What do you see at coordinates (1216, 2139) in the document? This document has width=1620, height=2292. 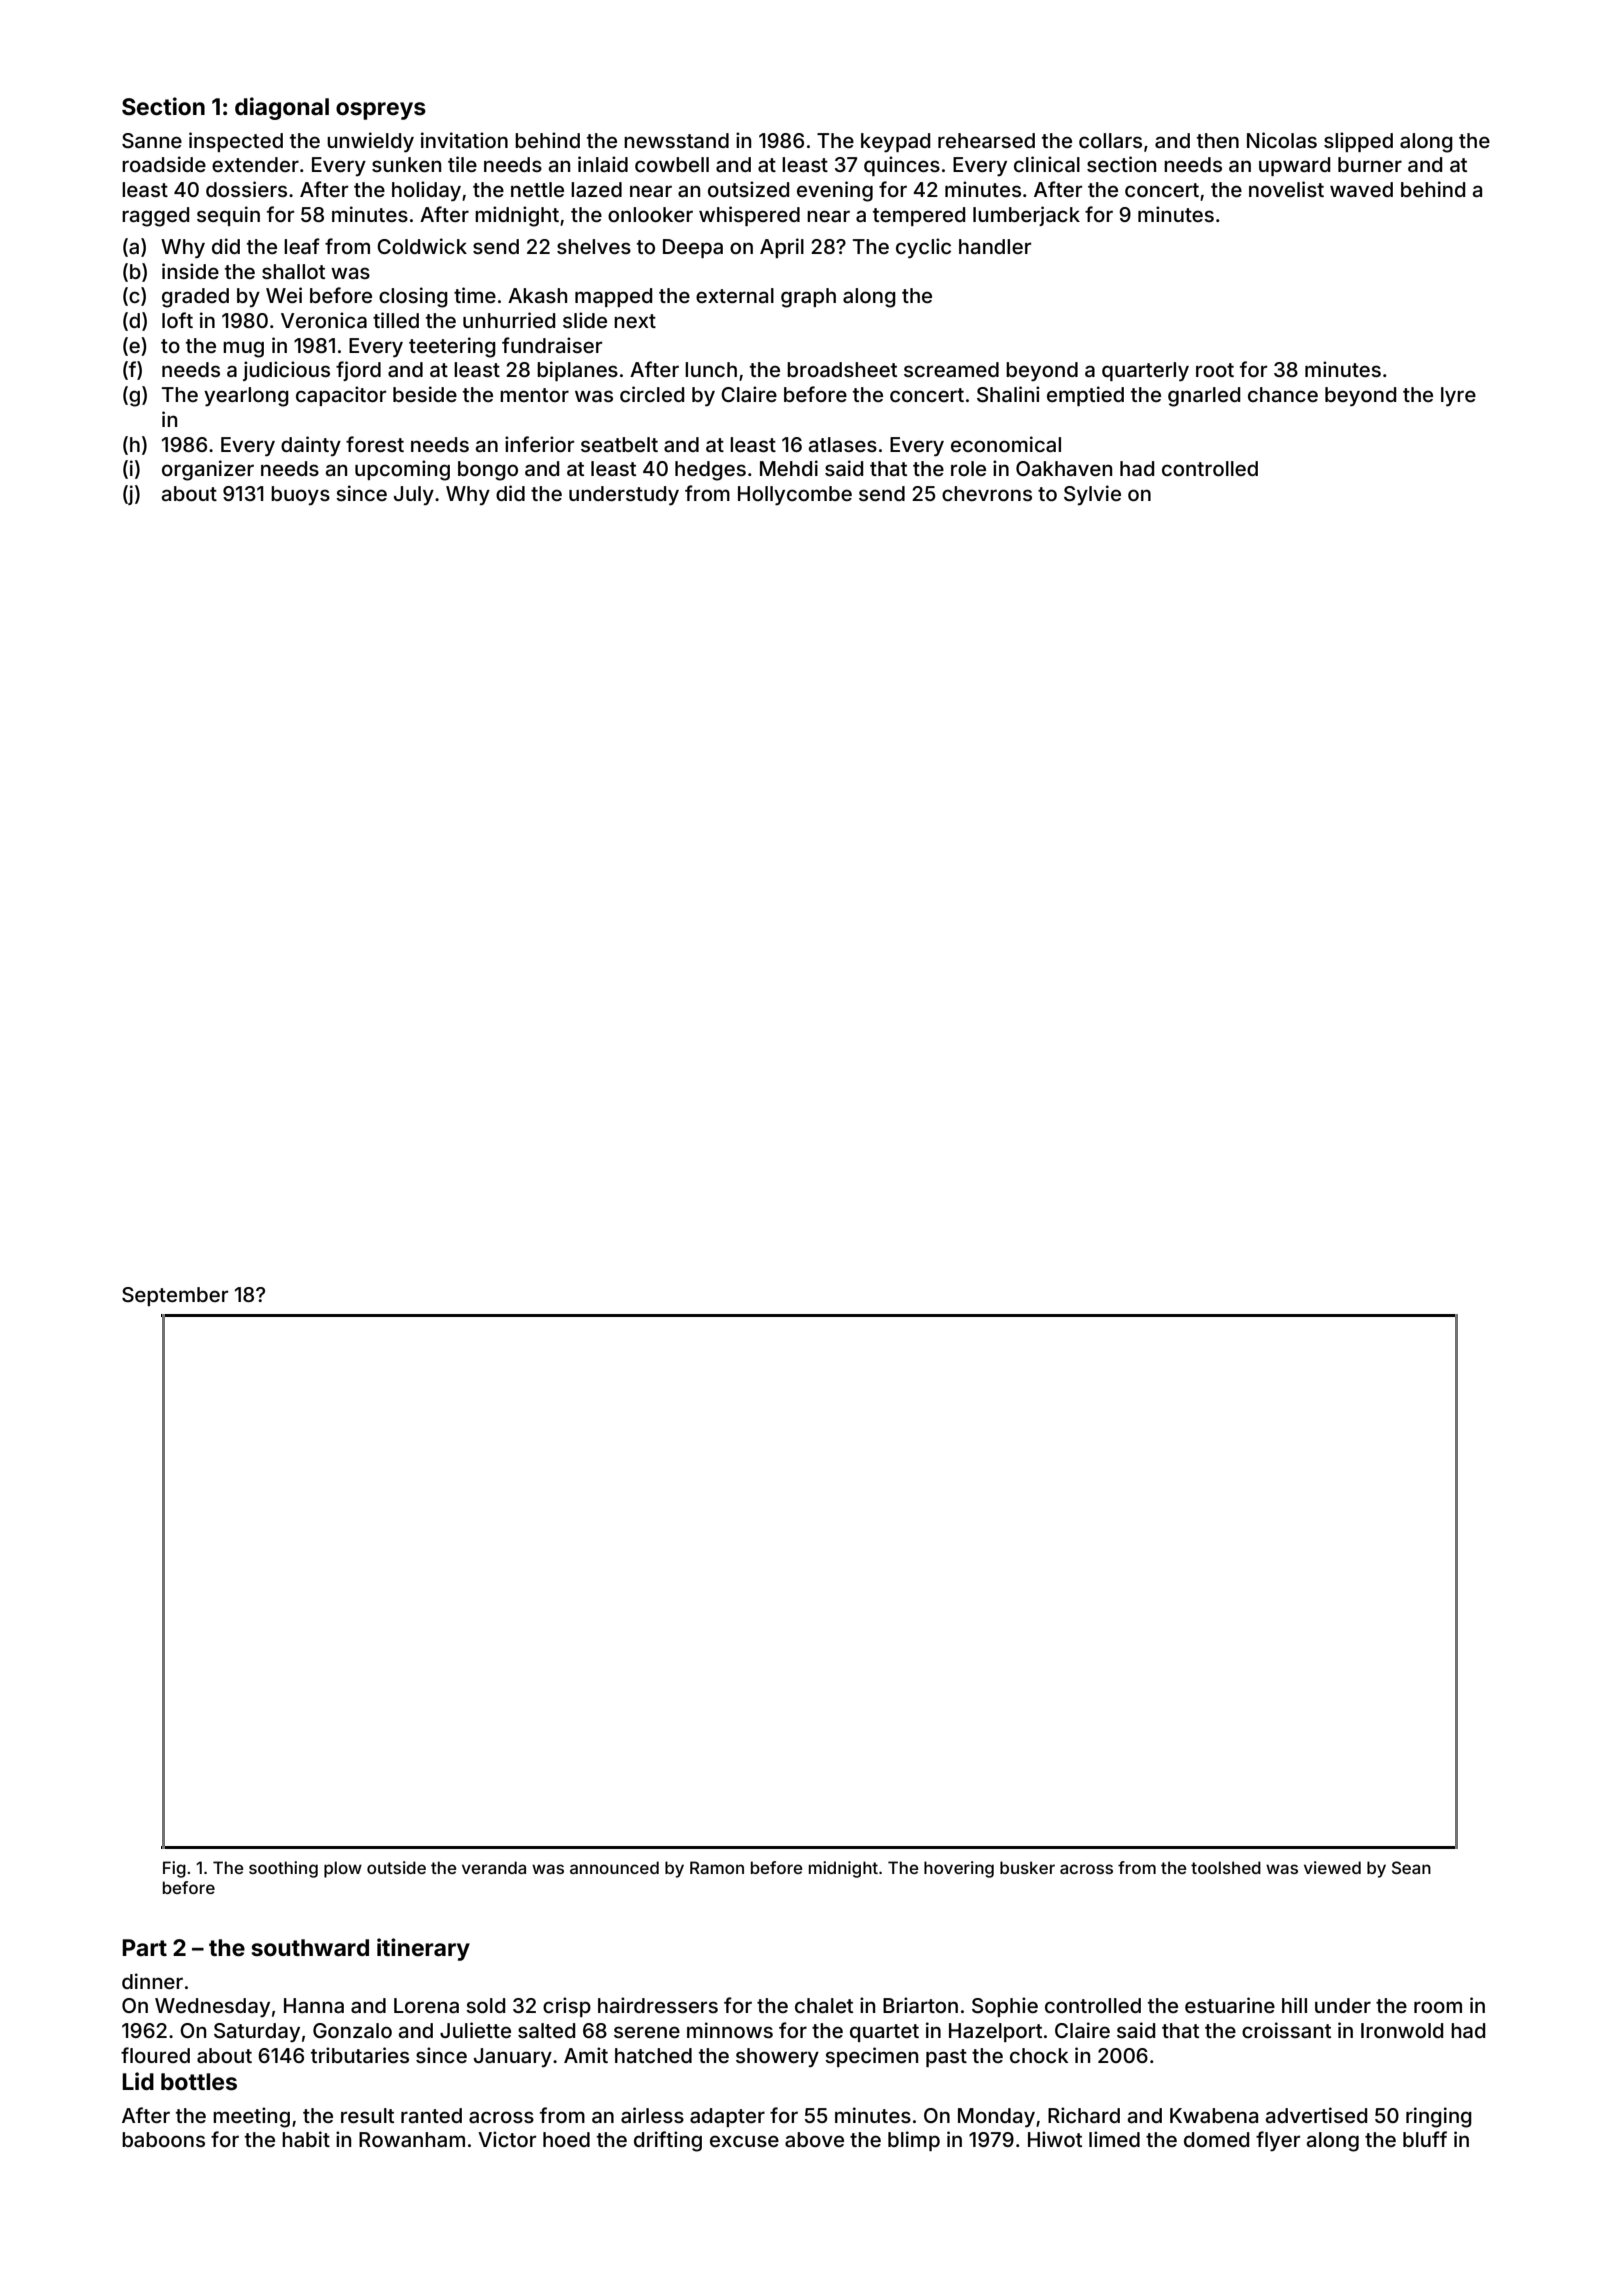 I see `domed` at bounding box center [1216, 2139].
